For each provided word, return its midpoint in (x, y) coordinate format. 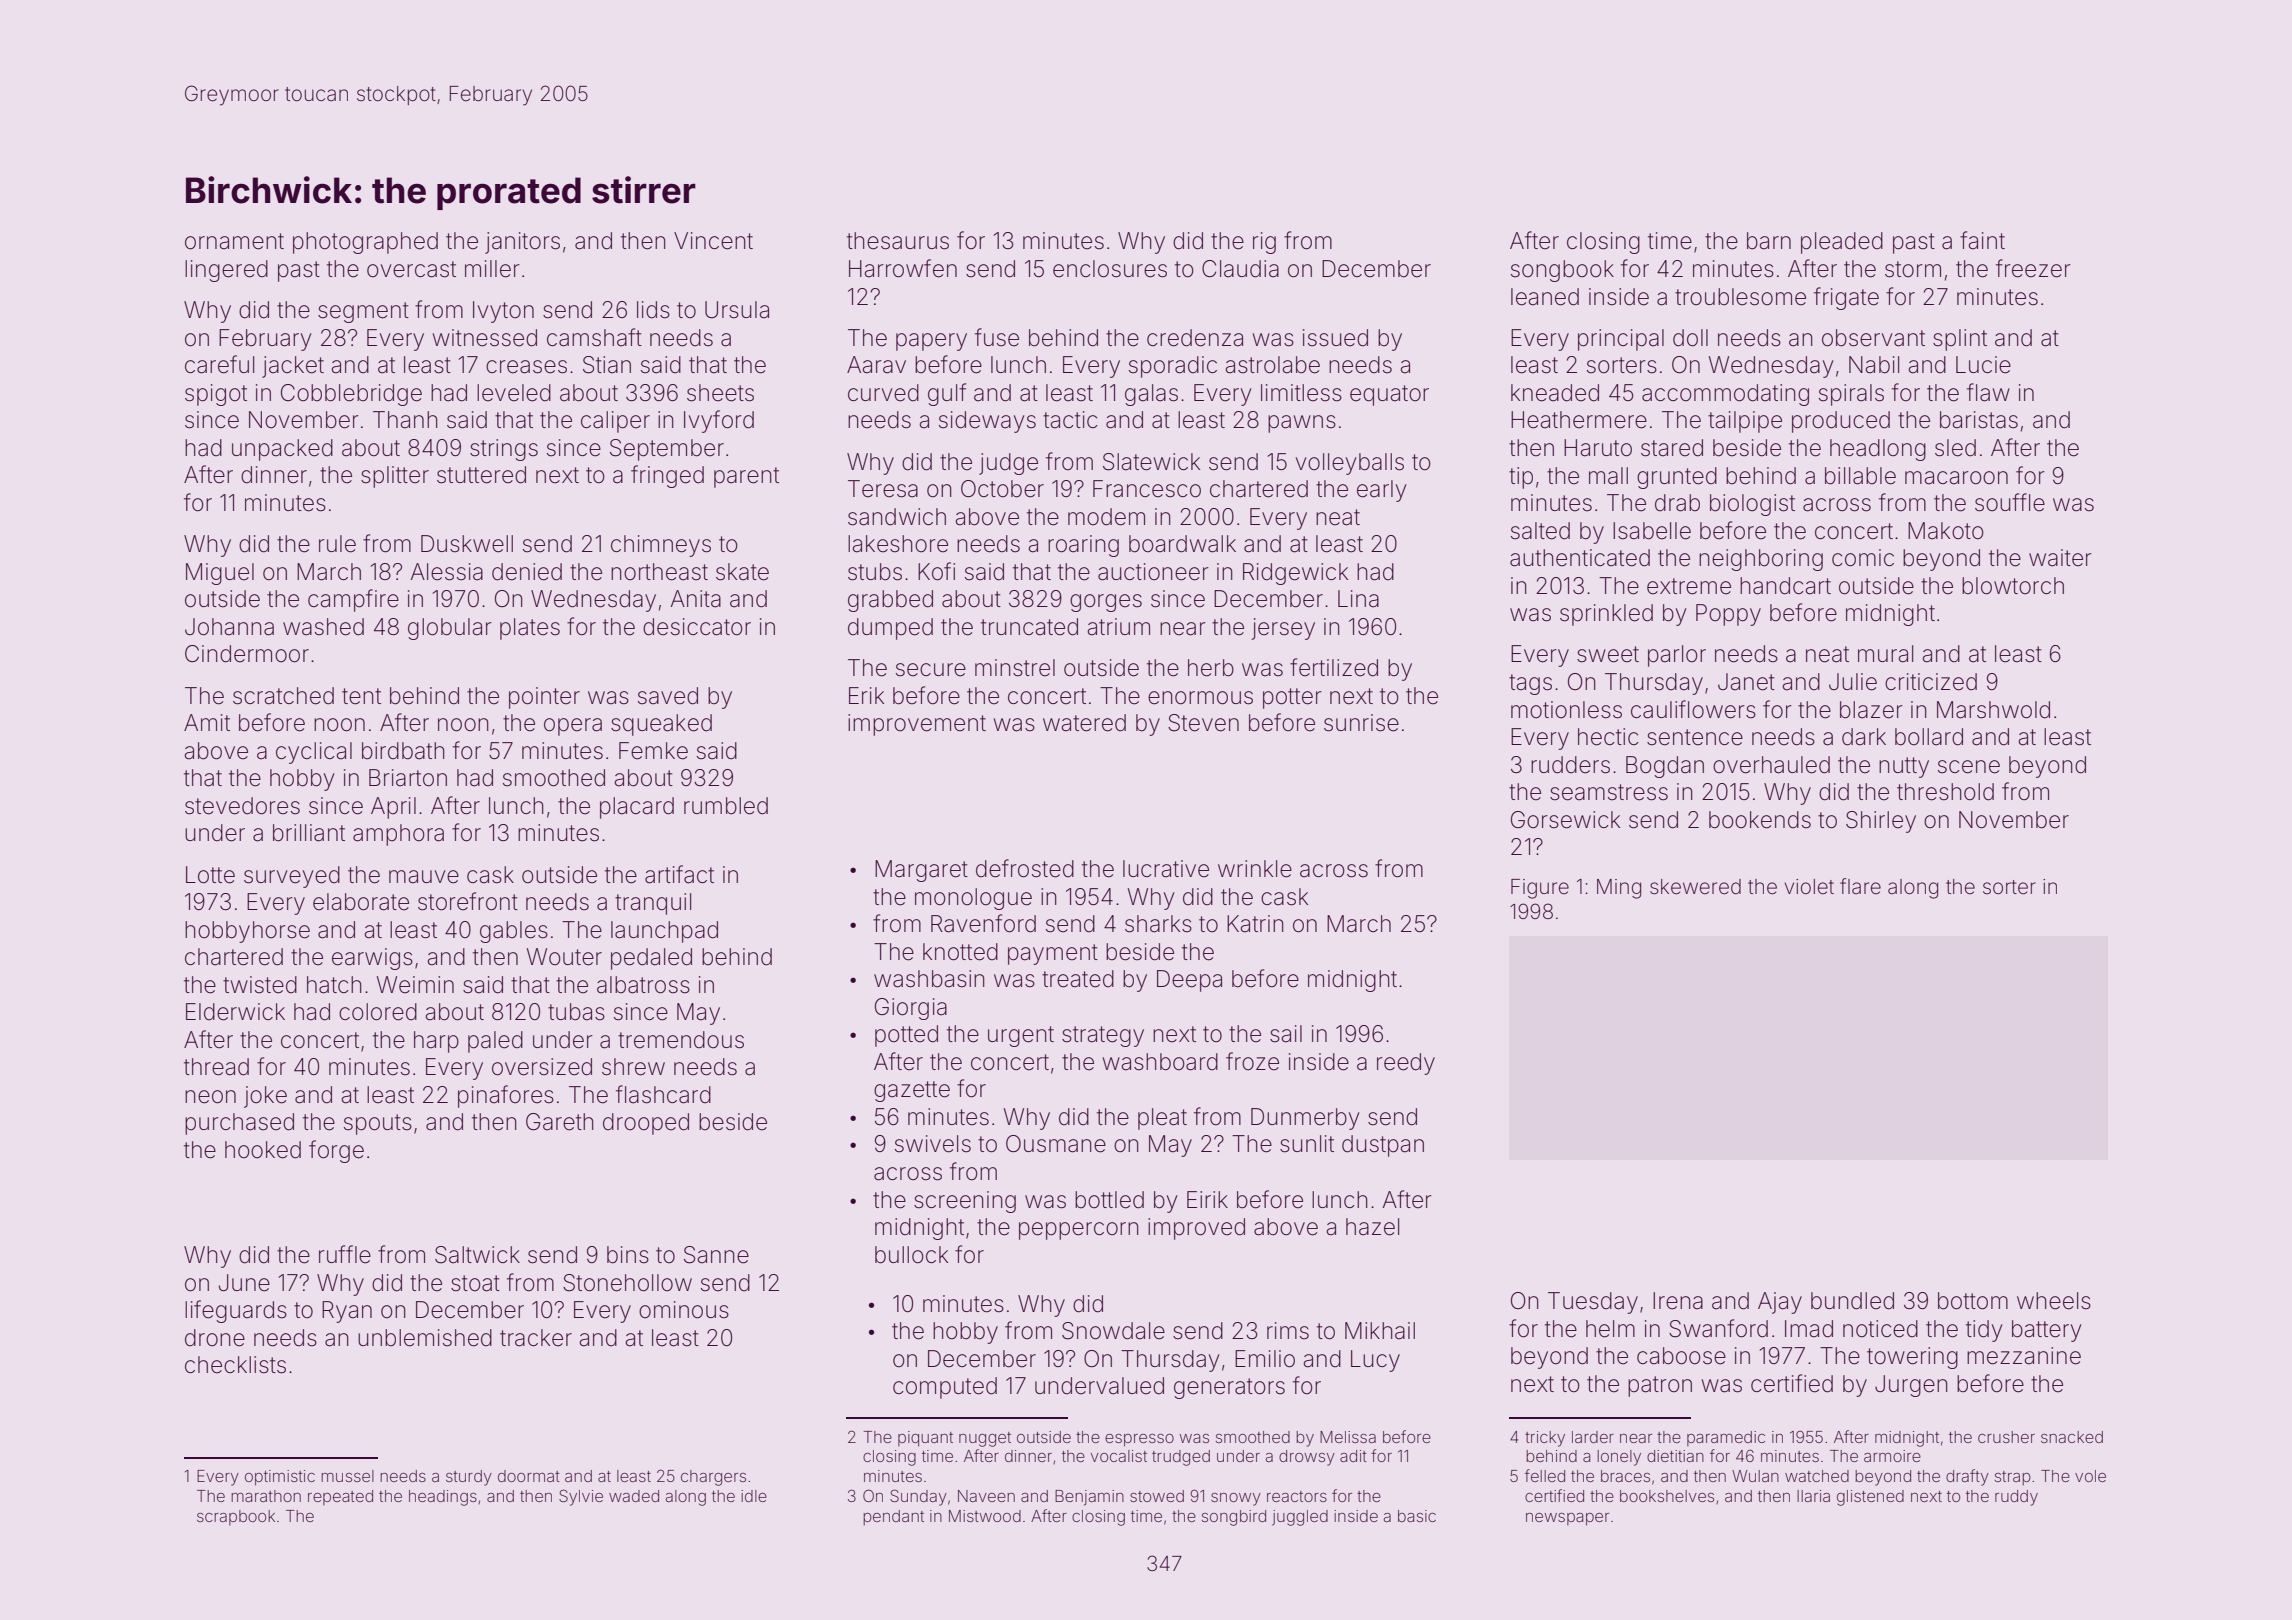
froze (1252, 1061)
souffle (2010, 502)
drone (215, 1338)
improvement (917, 725)
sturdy (469, 1478)
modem (1106, 517)
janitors (522, 243)
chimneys (661, 546)
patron (1660, 1386)
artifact (679, 874)
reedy (1406, 1064)
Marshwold (1993, 710)
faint (1982, 240)
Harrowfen (903, 268)
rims (1288, 1331)
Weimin (415, 985)
